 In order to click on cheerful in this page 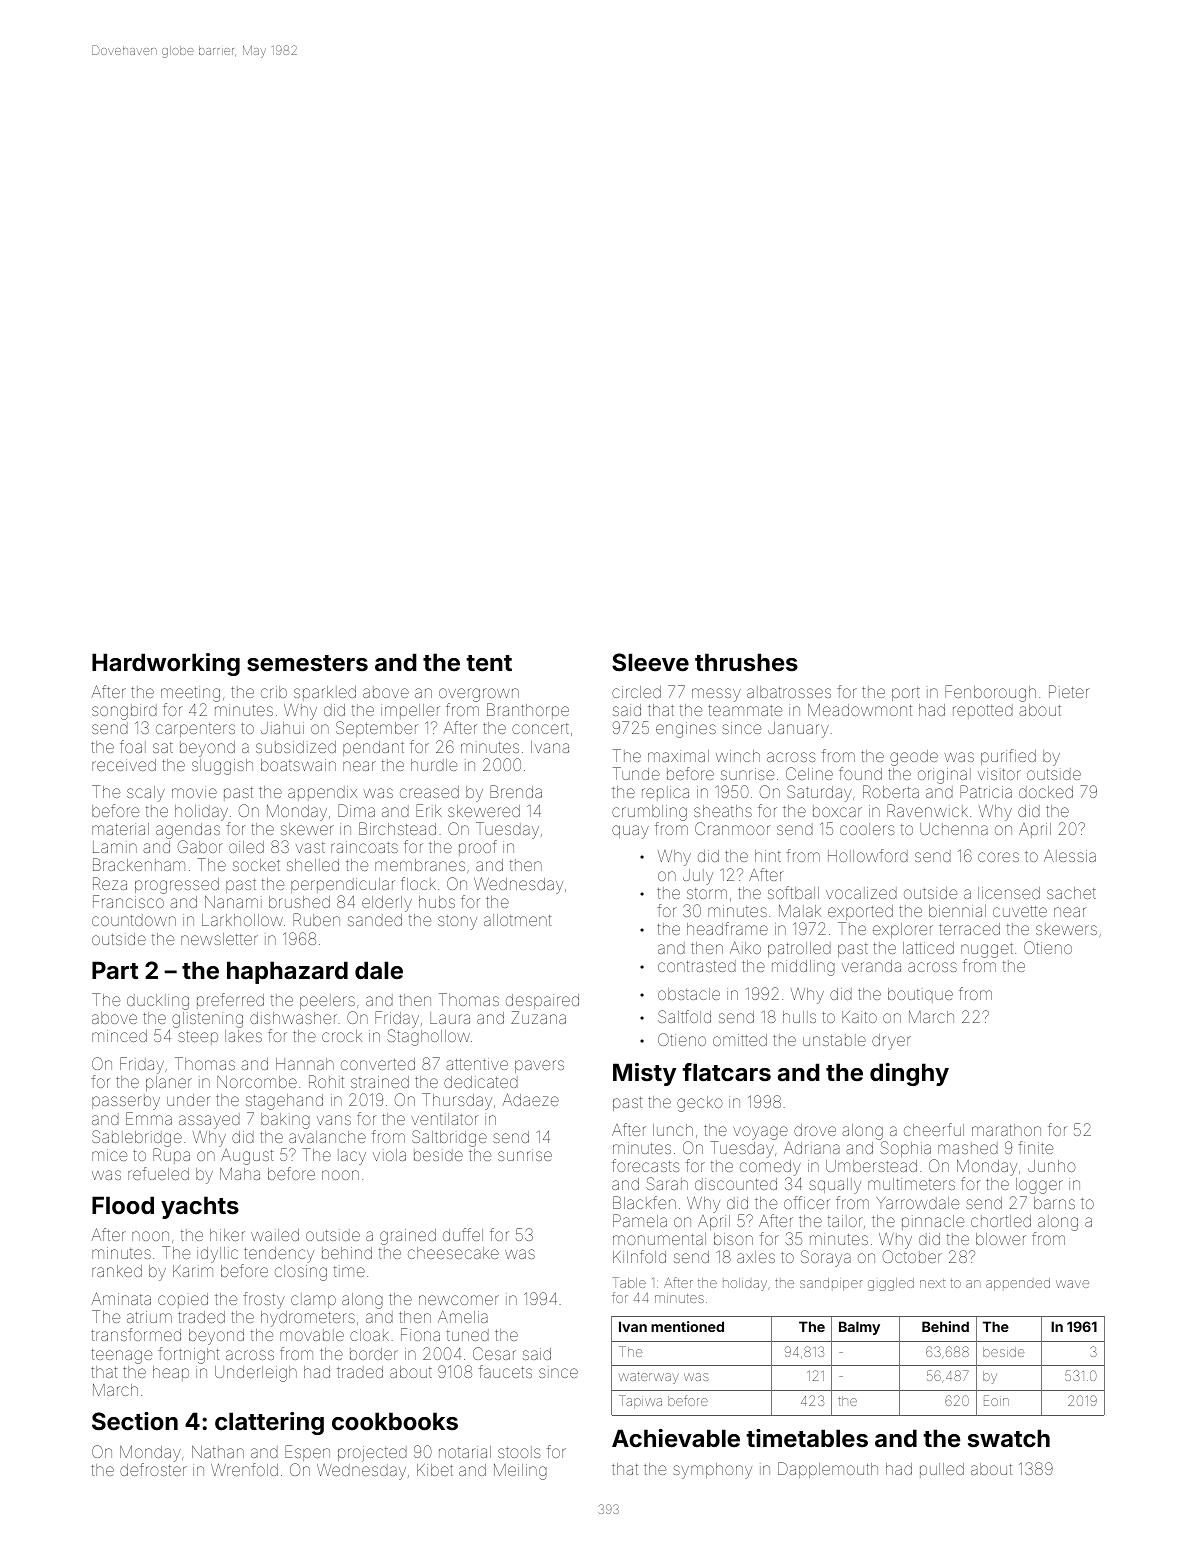, I will do `click(934, 1129)`.
